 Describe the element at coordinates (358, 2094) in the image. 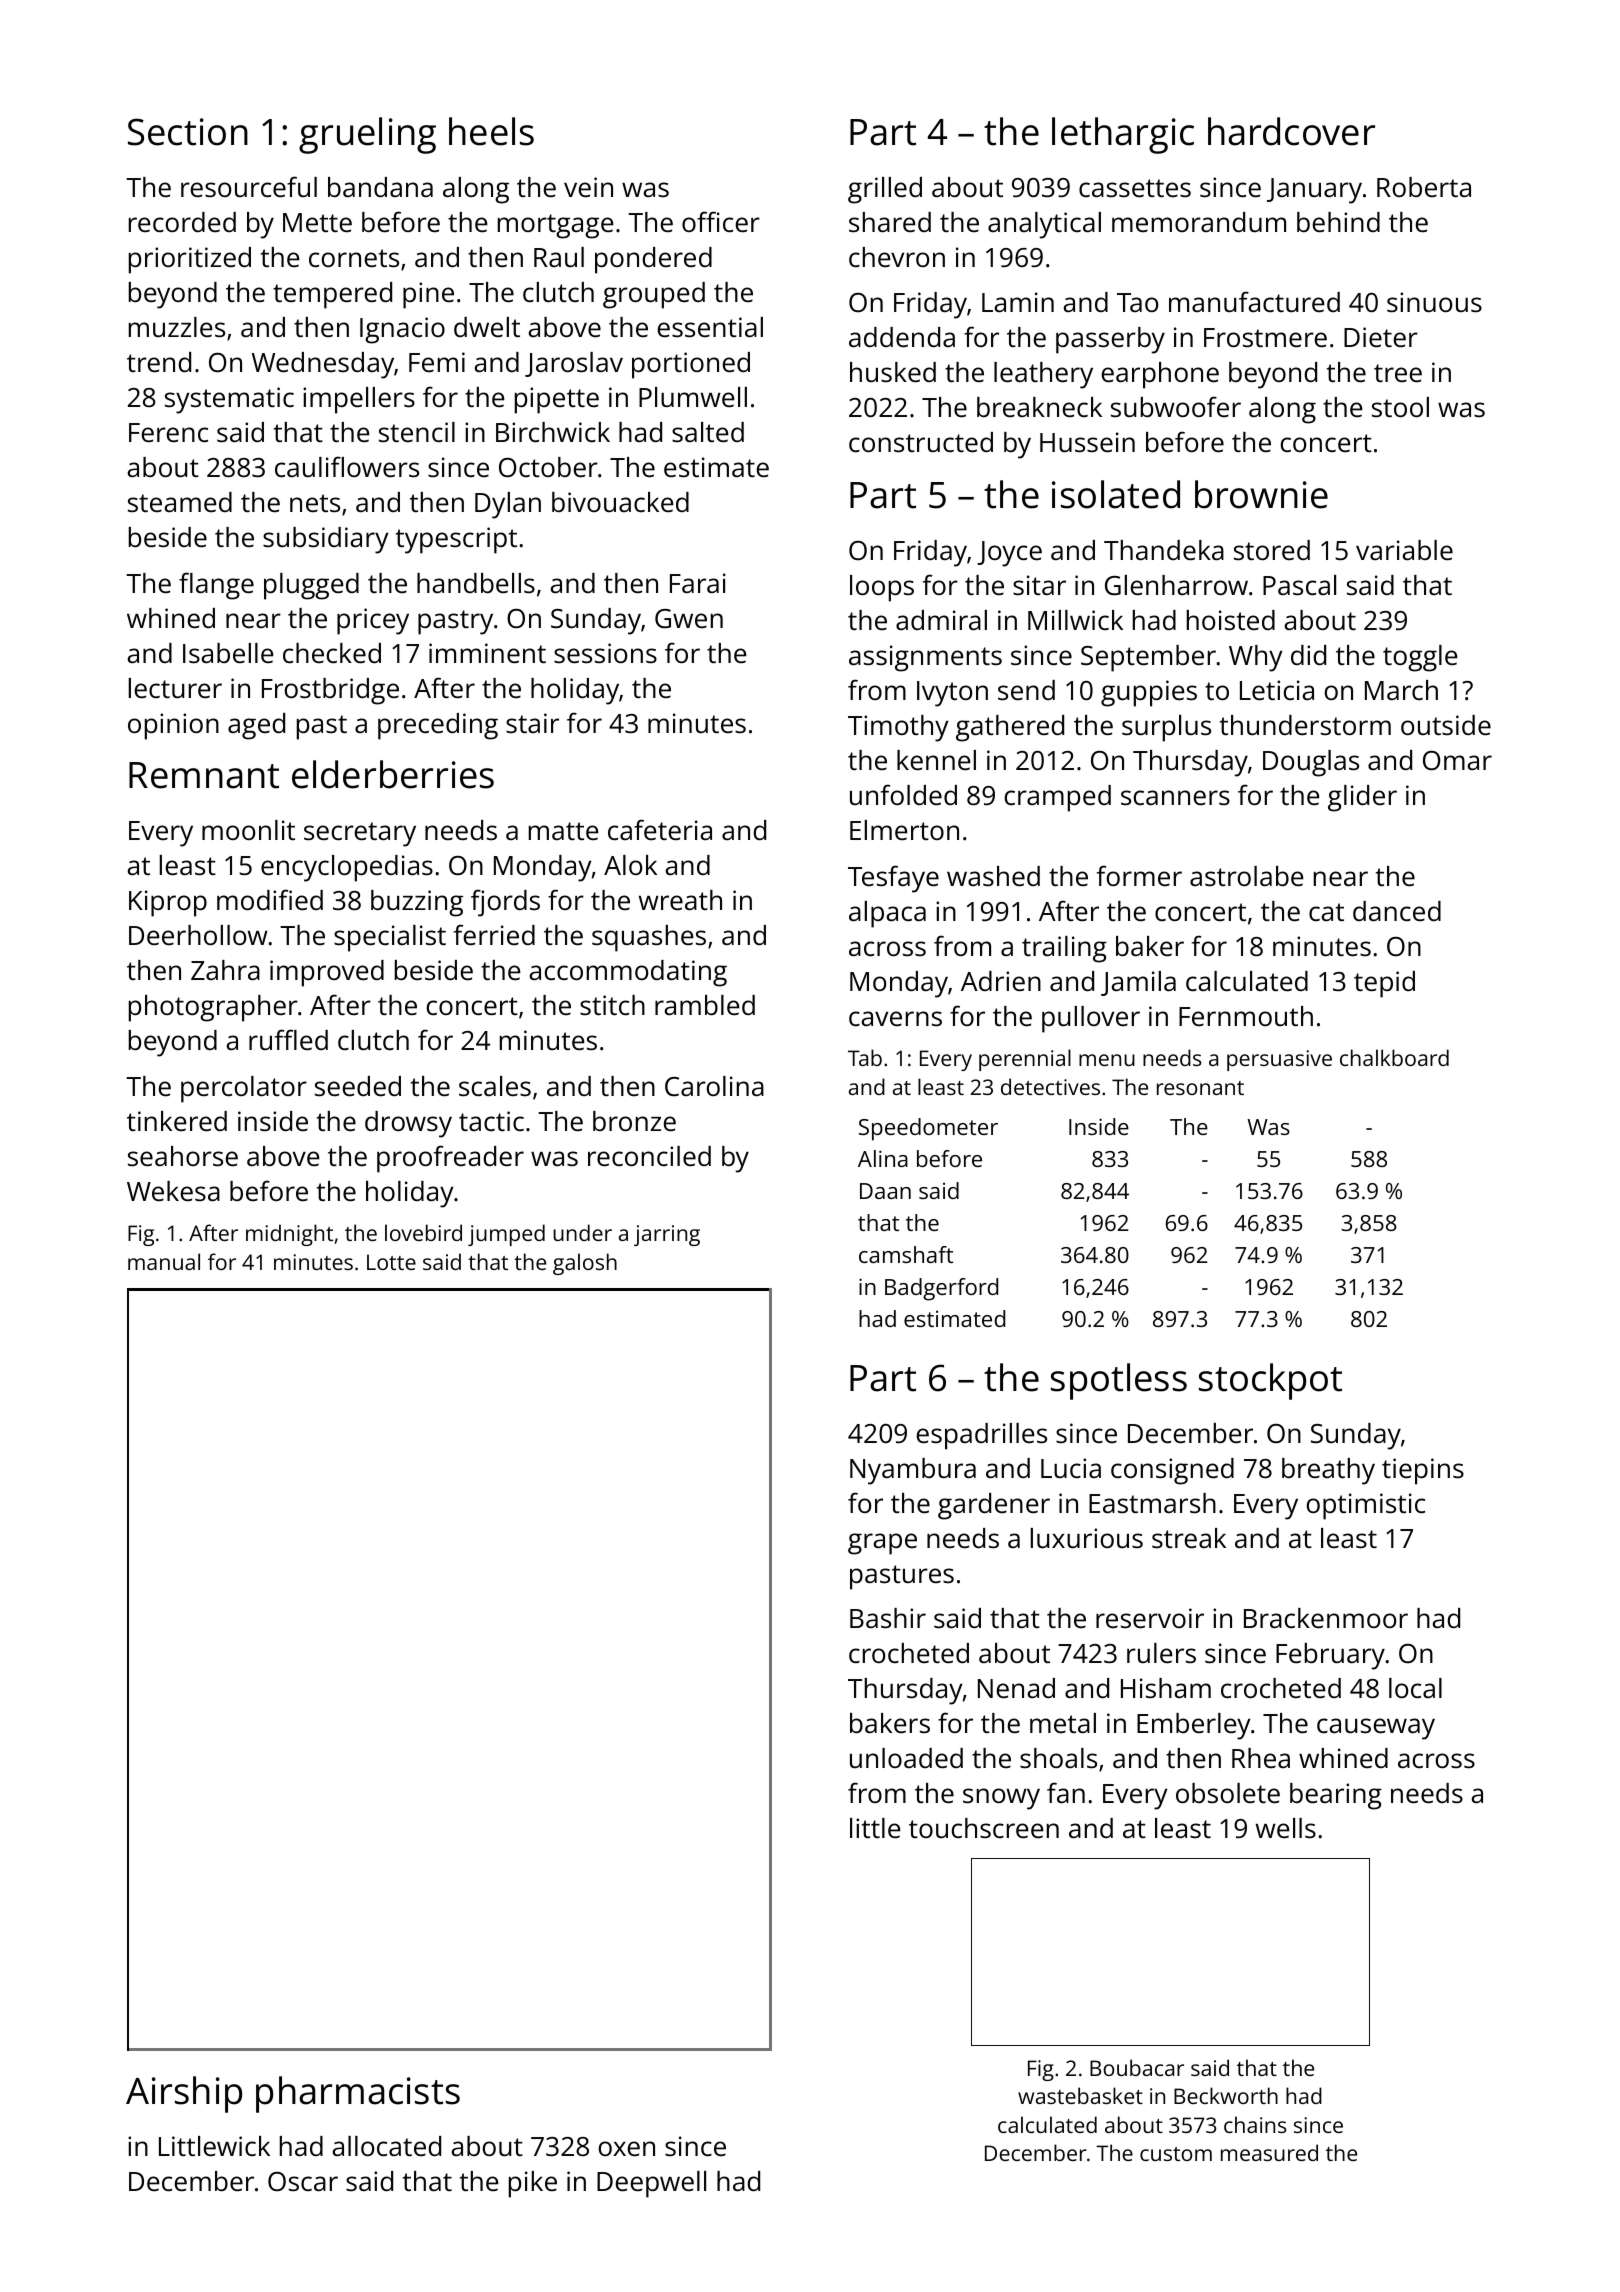

I see `pharmacists` at that location.
